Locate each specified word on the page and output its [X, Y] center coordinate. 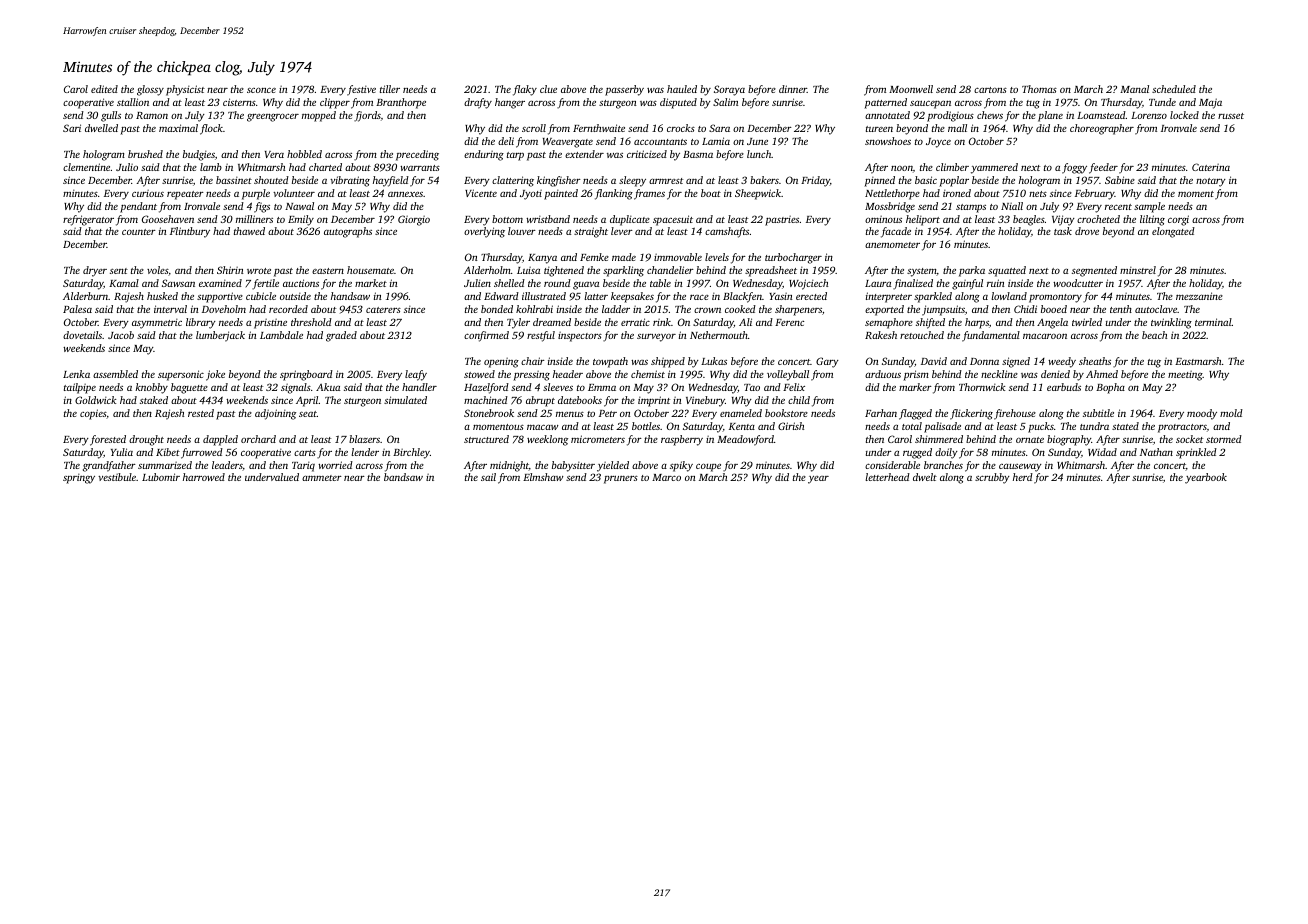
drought [146, 440]
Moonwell [911, 89]
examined [220, 283]
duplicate [630, 220]
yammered [994, 168]
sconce [261, 90]
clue [548, 89]
